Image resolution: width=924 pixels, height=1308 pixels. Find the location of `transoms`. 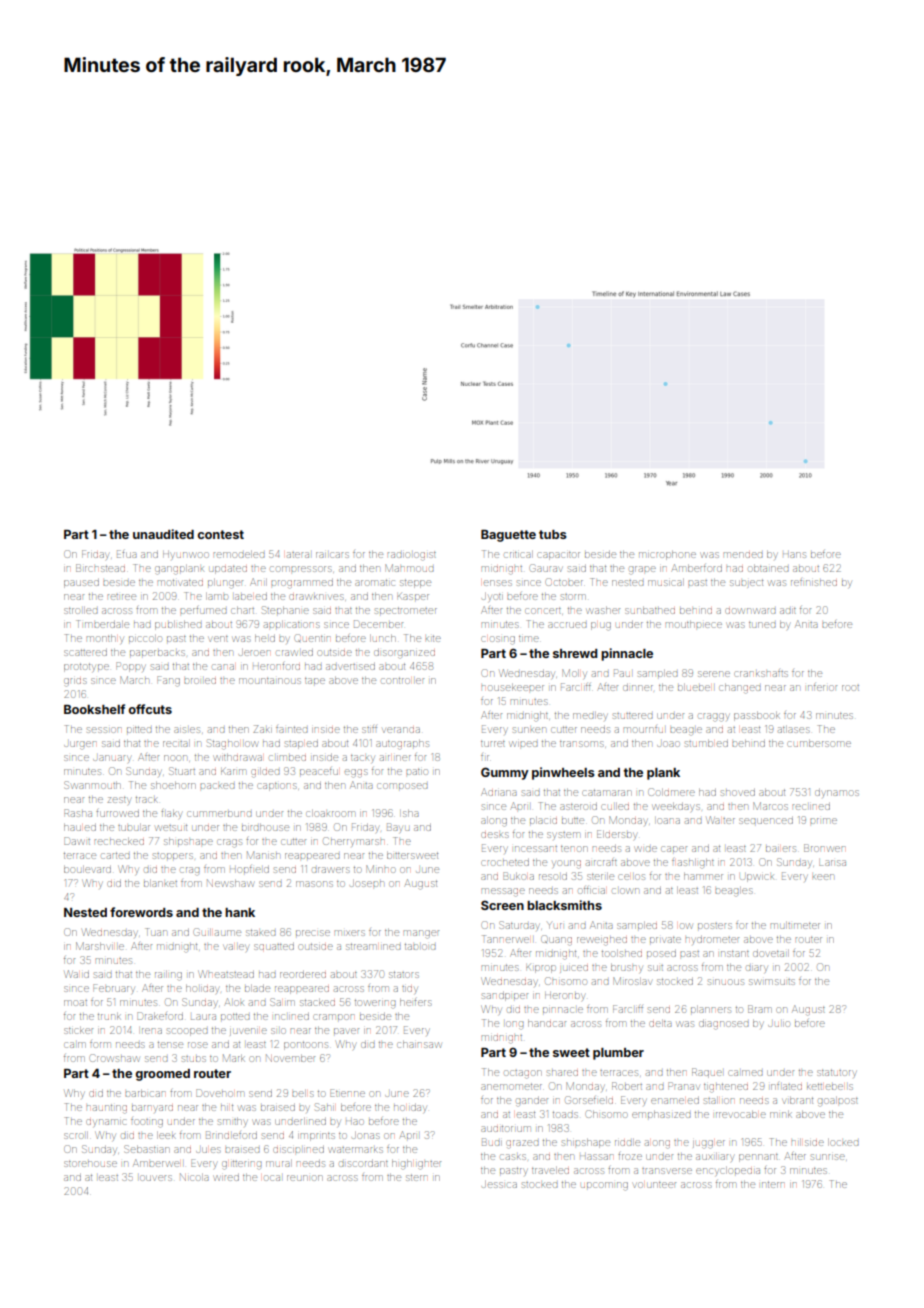

transoms is located at coordinates (582, 744).
